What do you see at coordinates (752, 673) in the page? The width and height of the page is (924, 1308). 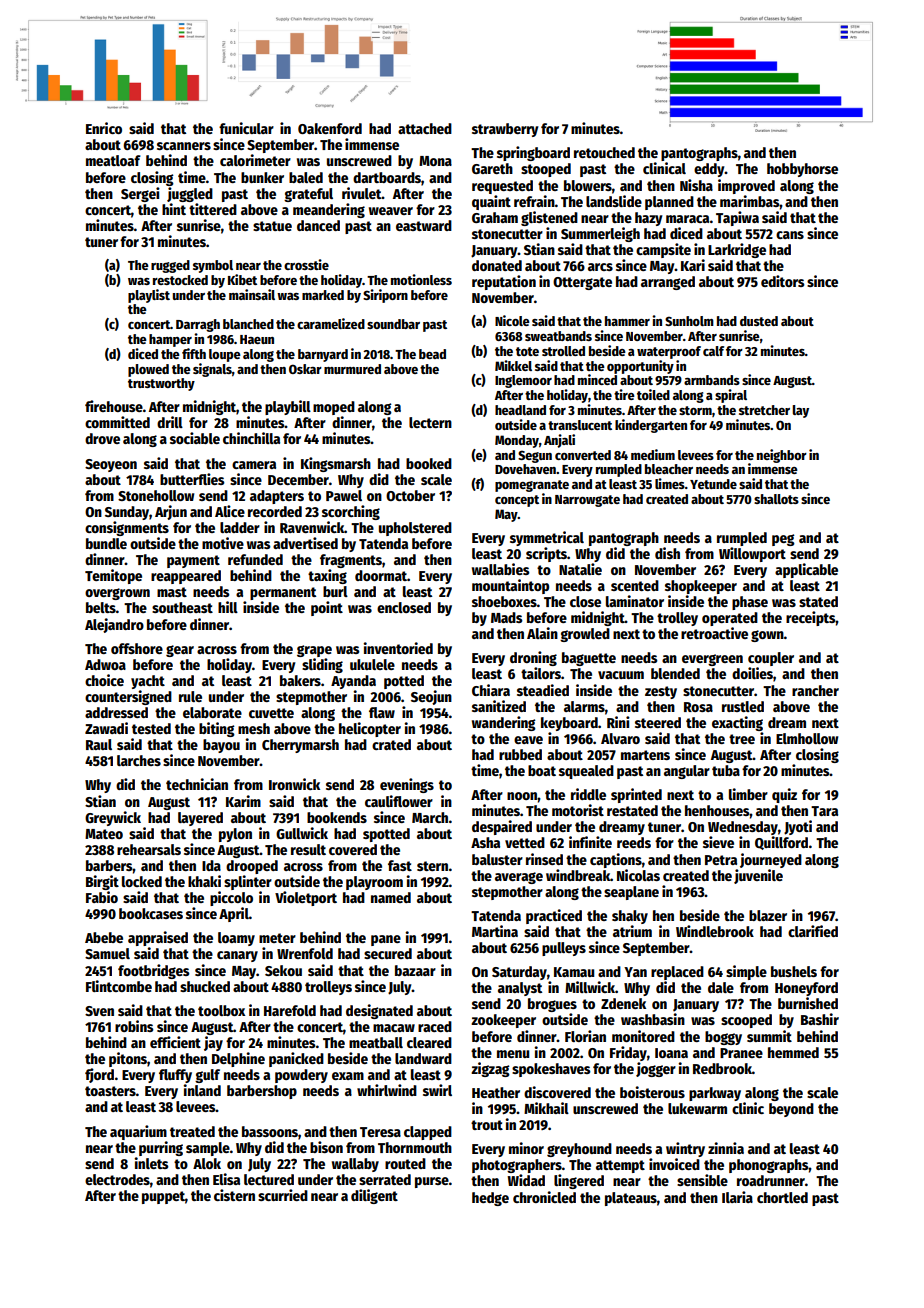 I see `doilies` at bounding box center [752, 673].
